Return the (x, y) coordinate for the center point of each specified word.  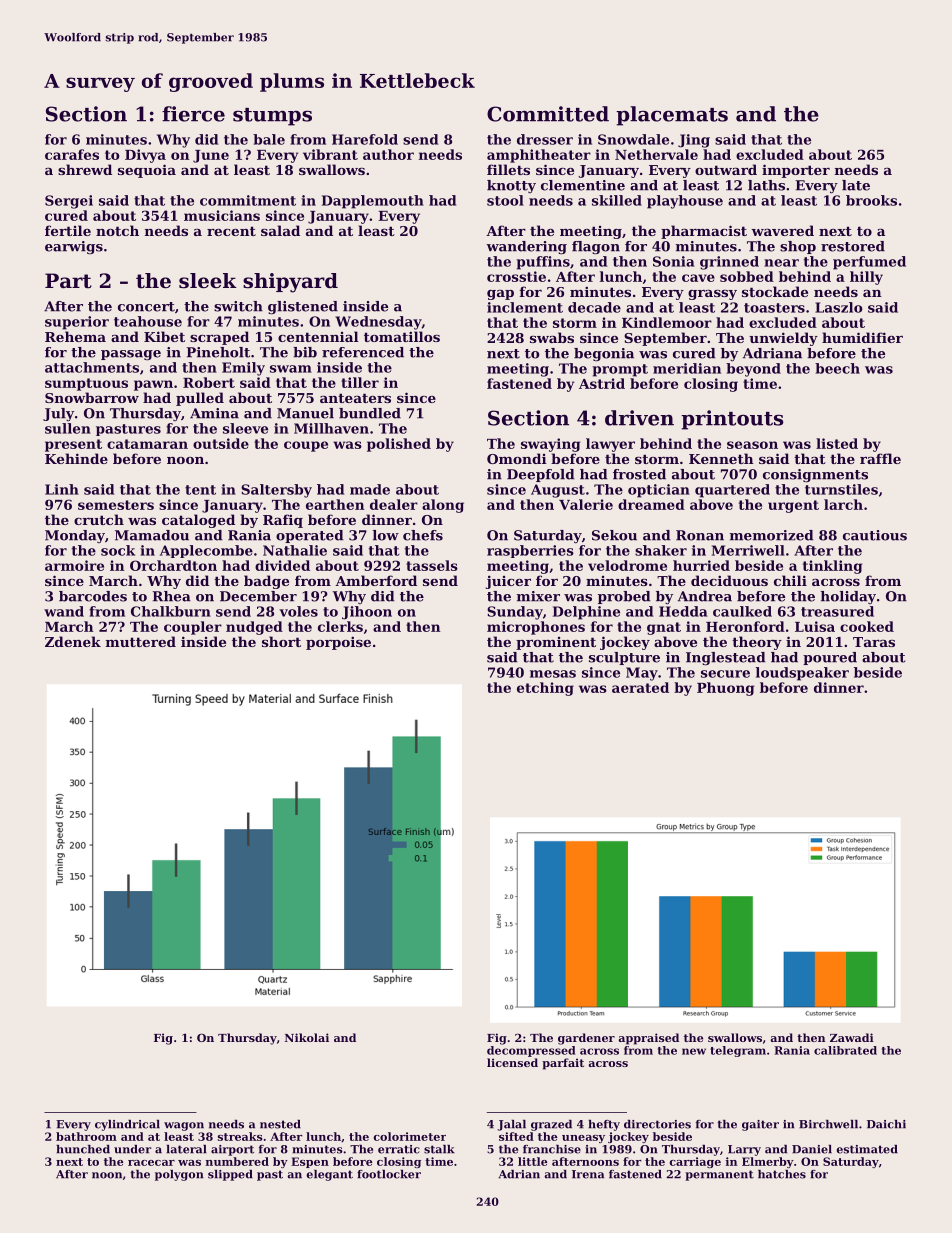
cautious (875, 535)
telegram (738, 1051)
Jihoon (367, 613)
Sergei (69, 202)
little (532, 1161)
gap (500, 295)
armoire (74, 565)
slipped (230, 1175)
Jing (694, 141)
